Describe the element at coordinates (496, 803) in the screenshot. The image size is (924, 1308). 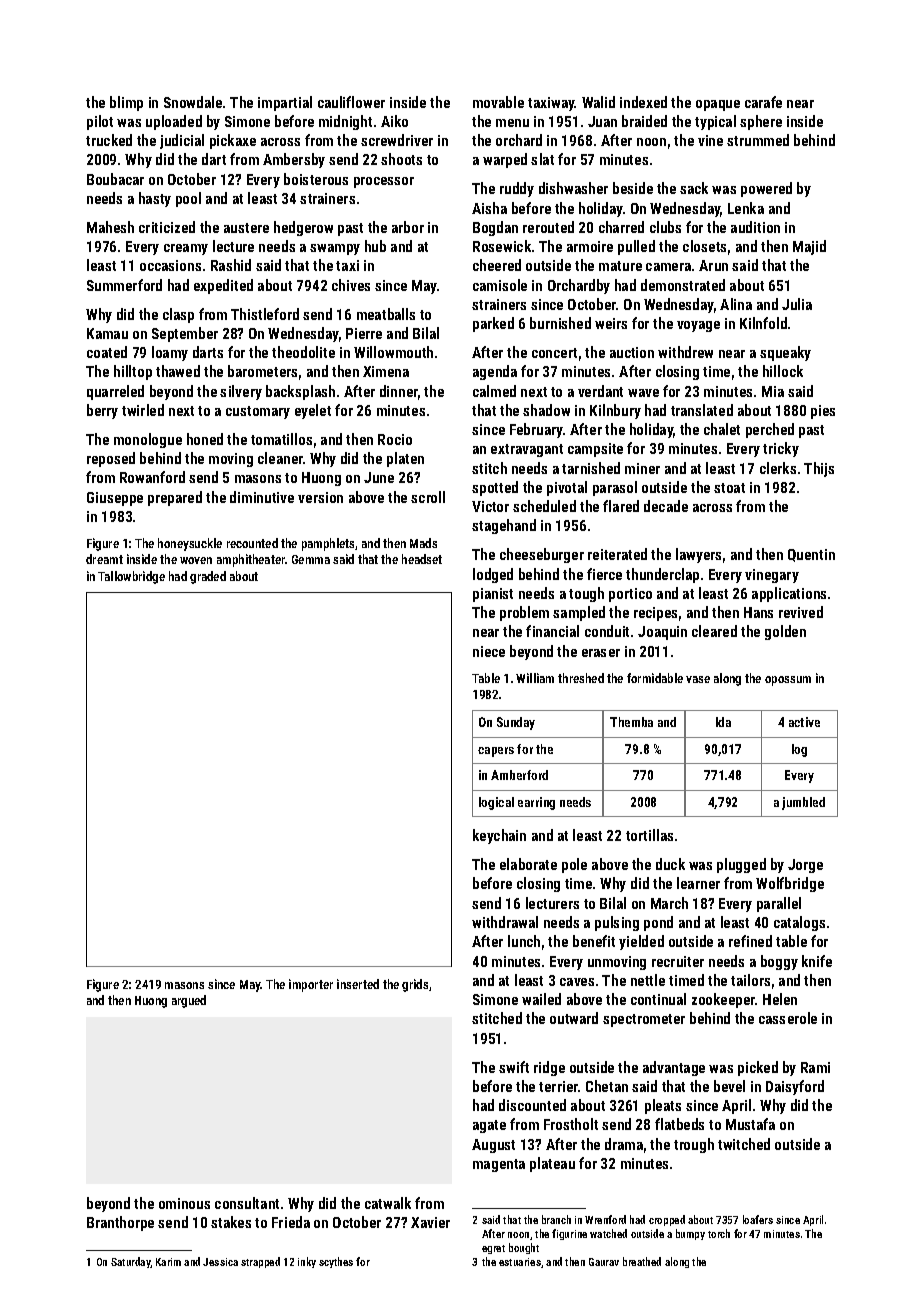
I see `logical` at that location.
